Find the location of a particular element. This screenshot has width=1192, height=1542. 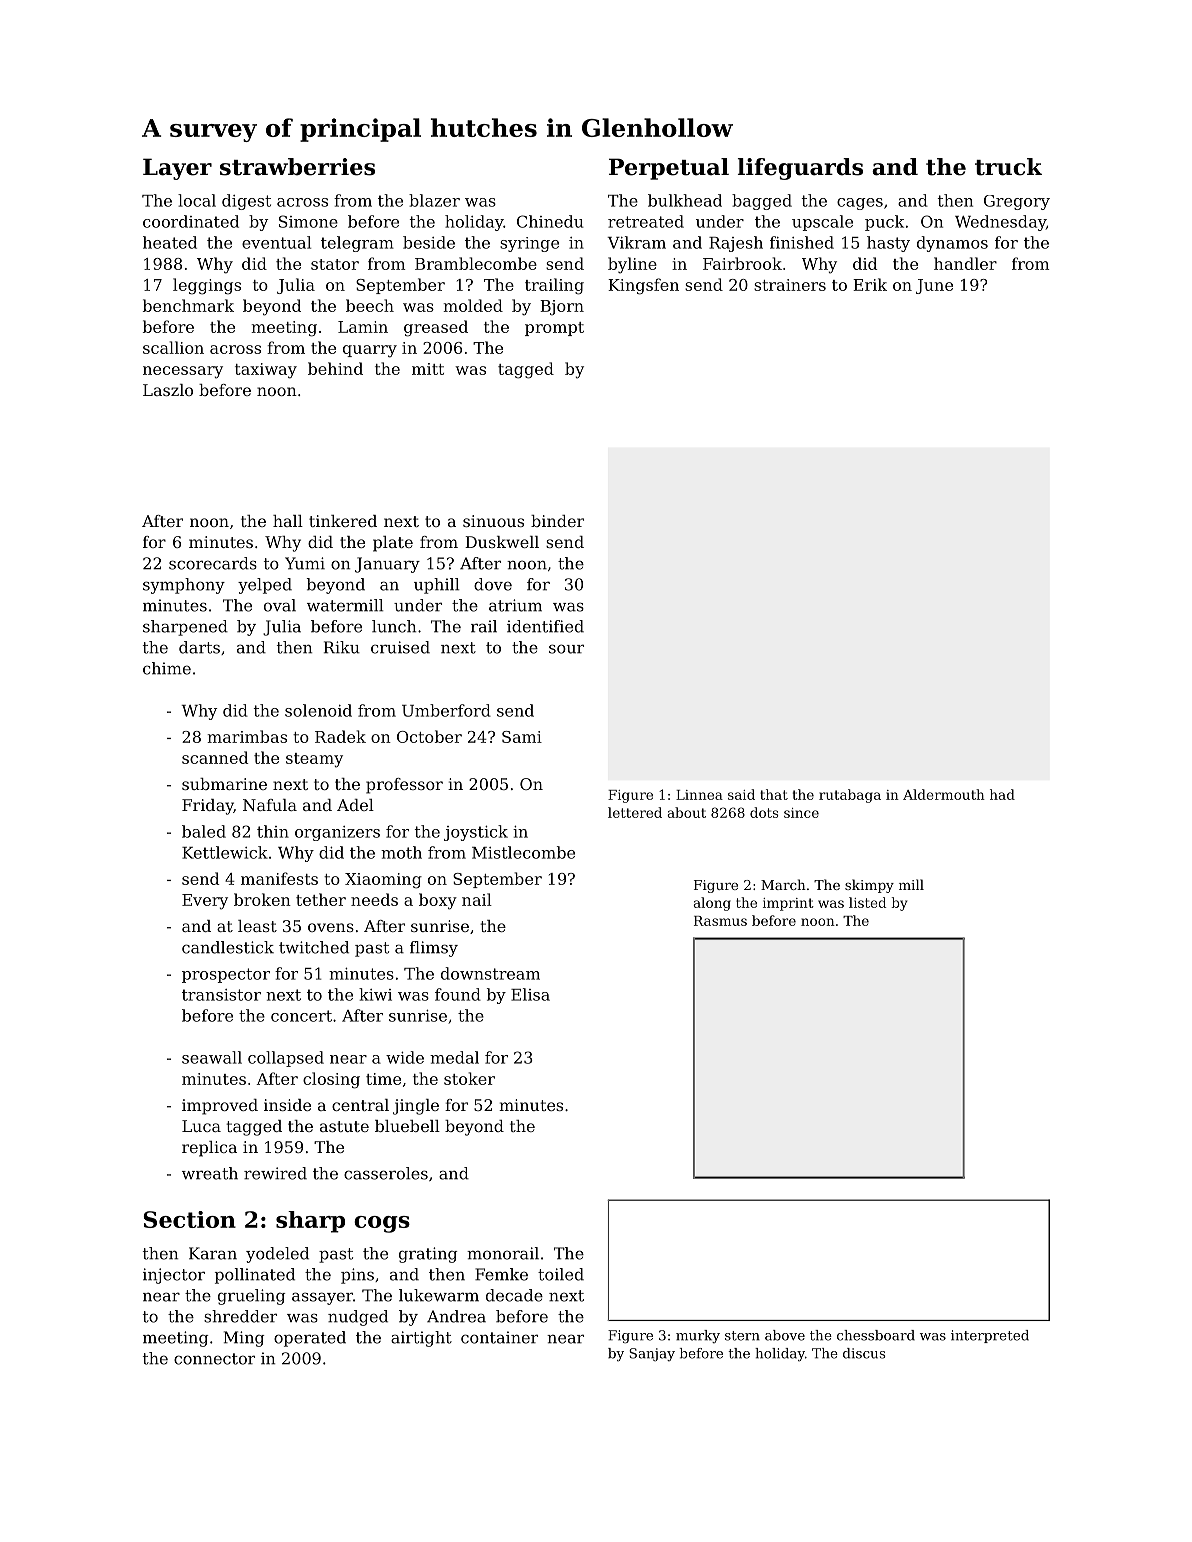

Kettlewick is located at coordinates (225, 852).
